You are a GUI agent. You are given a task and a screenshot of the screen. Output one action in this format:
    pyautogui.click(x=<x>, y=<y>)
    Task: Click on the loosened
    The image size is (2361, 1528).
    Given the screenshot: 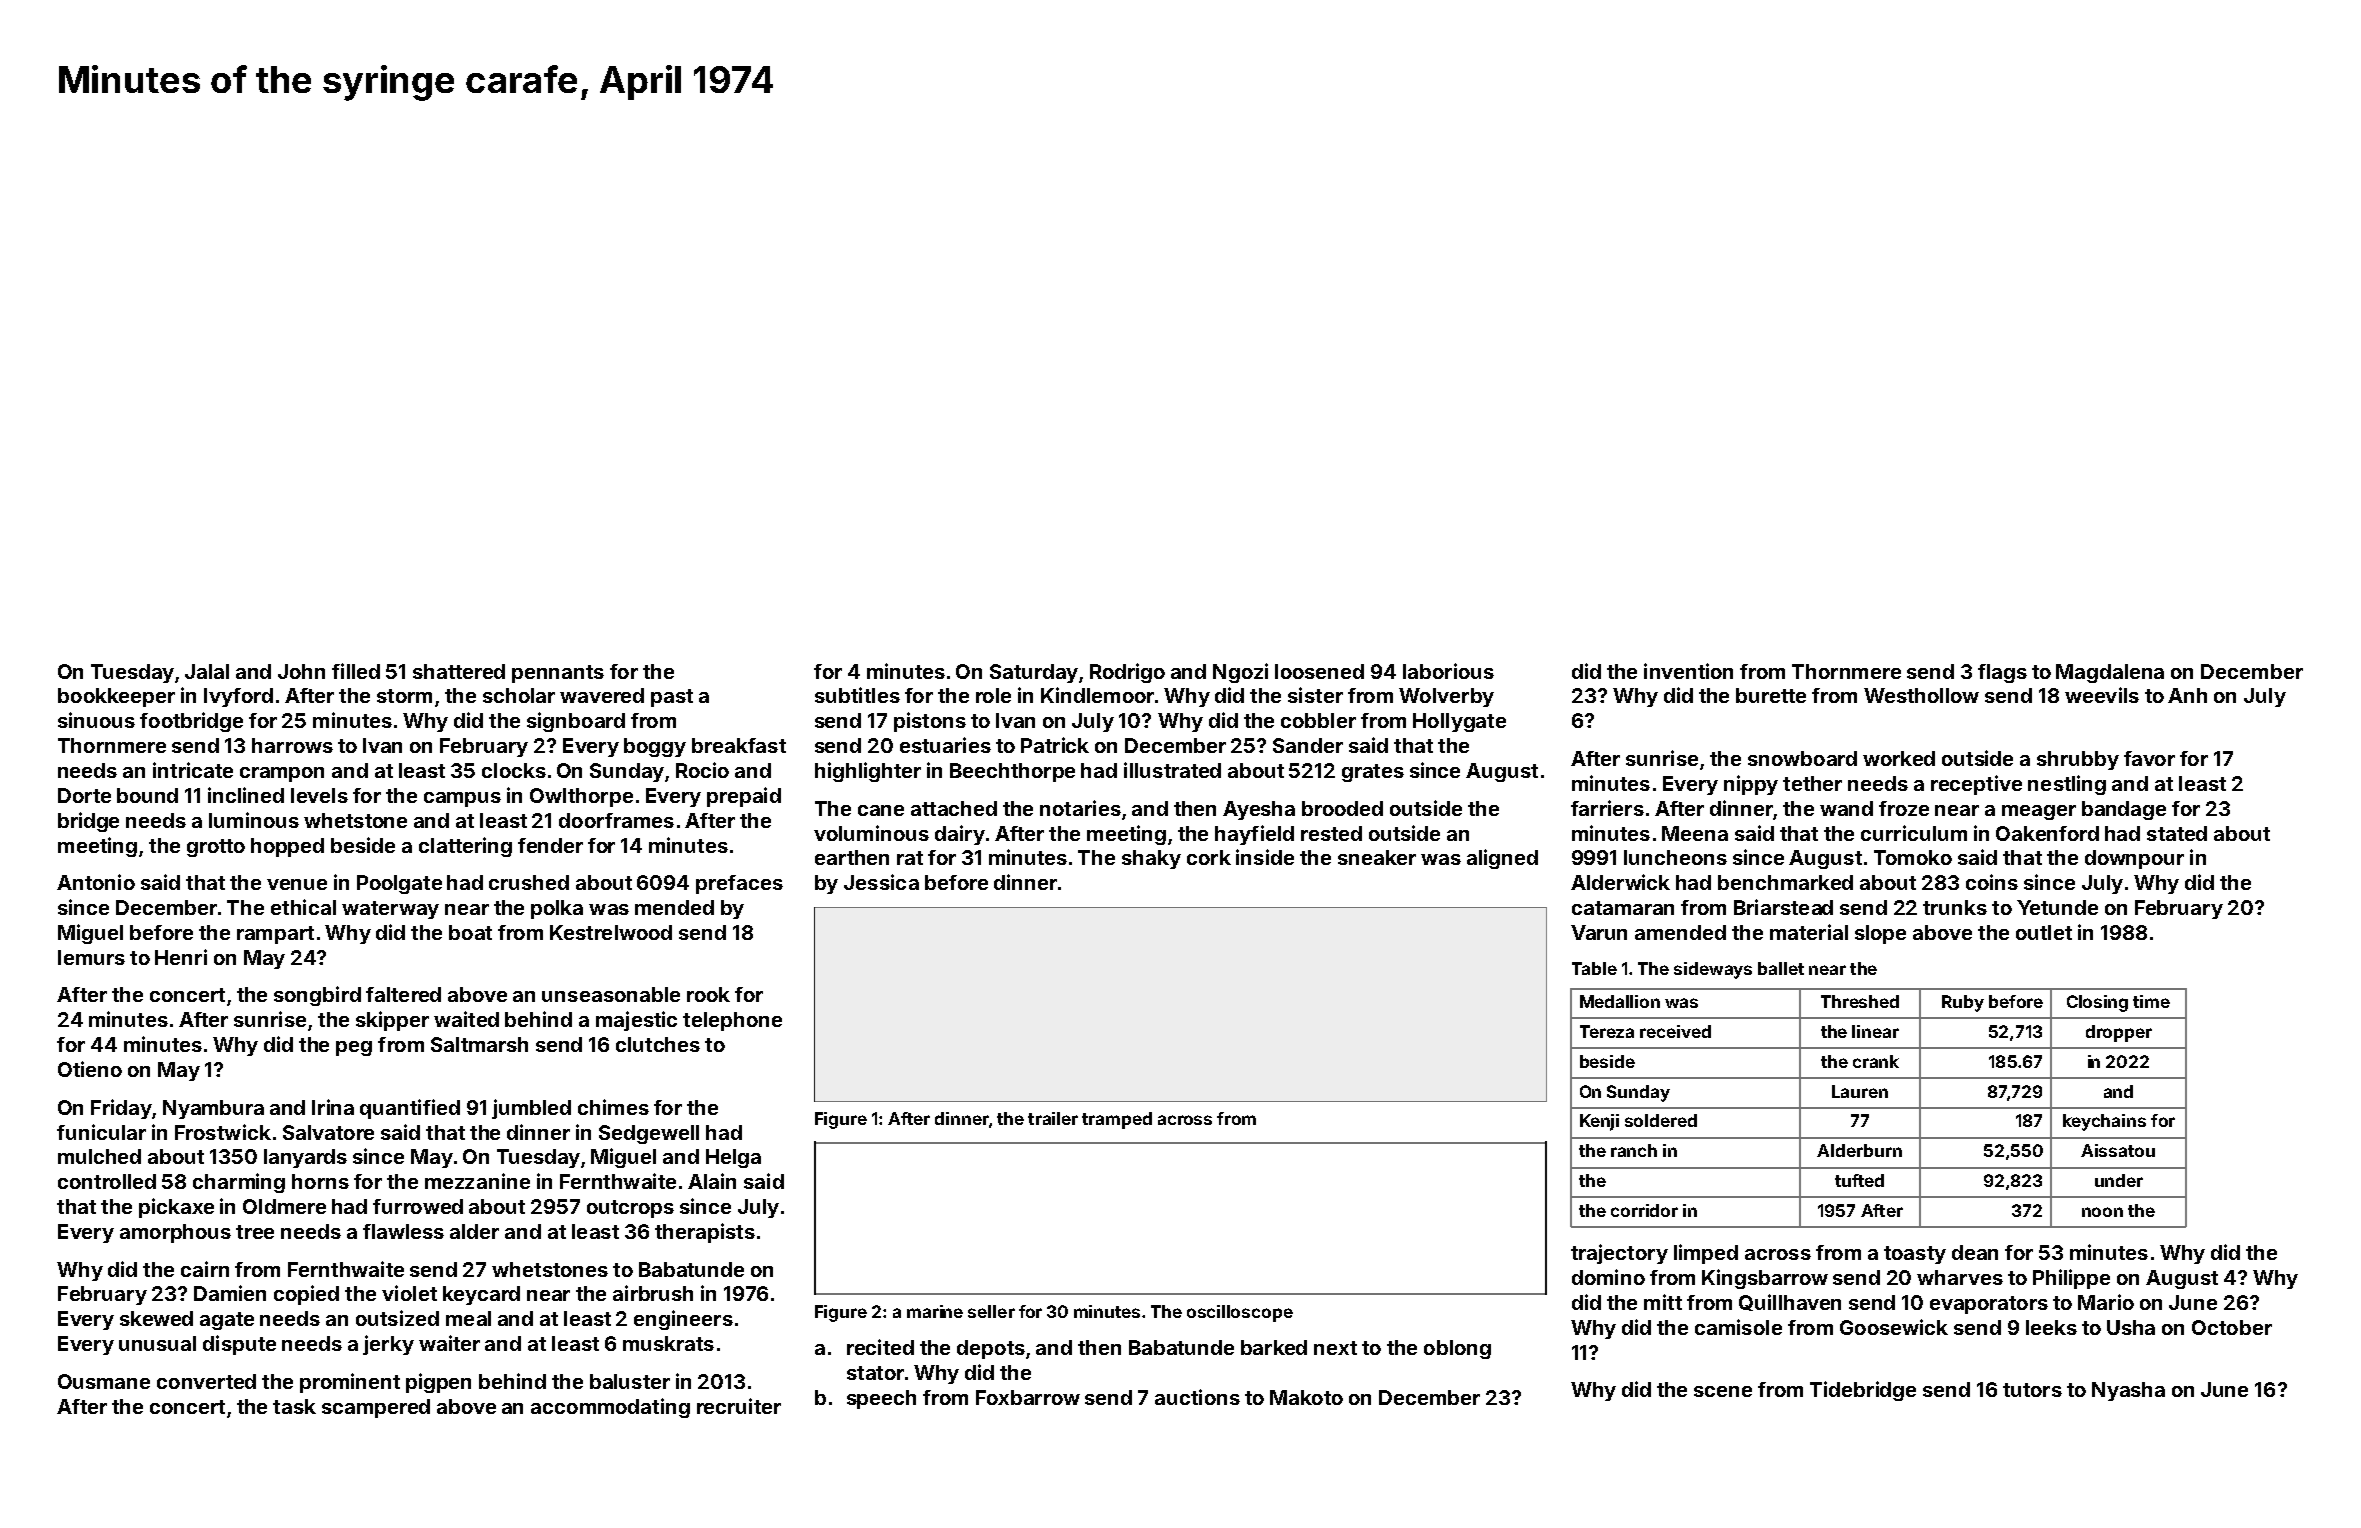 What is the action you would take?
    pyautogui.click(x=1319, y=671)
